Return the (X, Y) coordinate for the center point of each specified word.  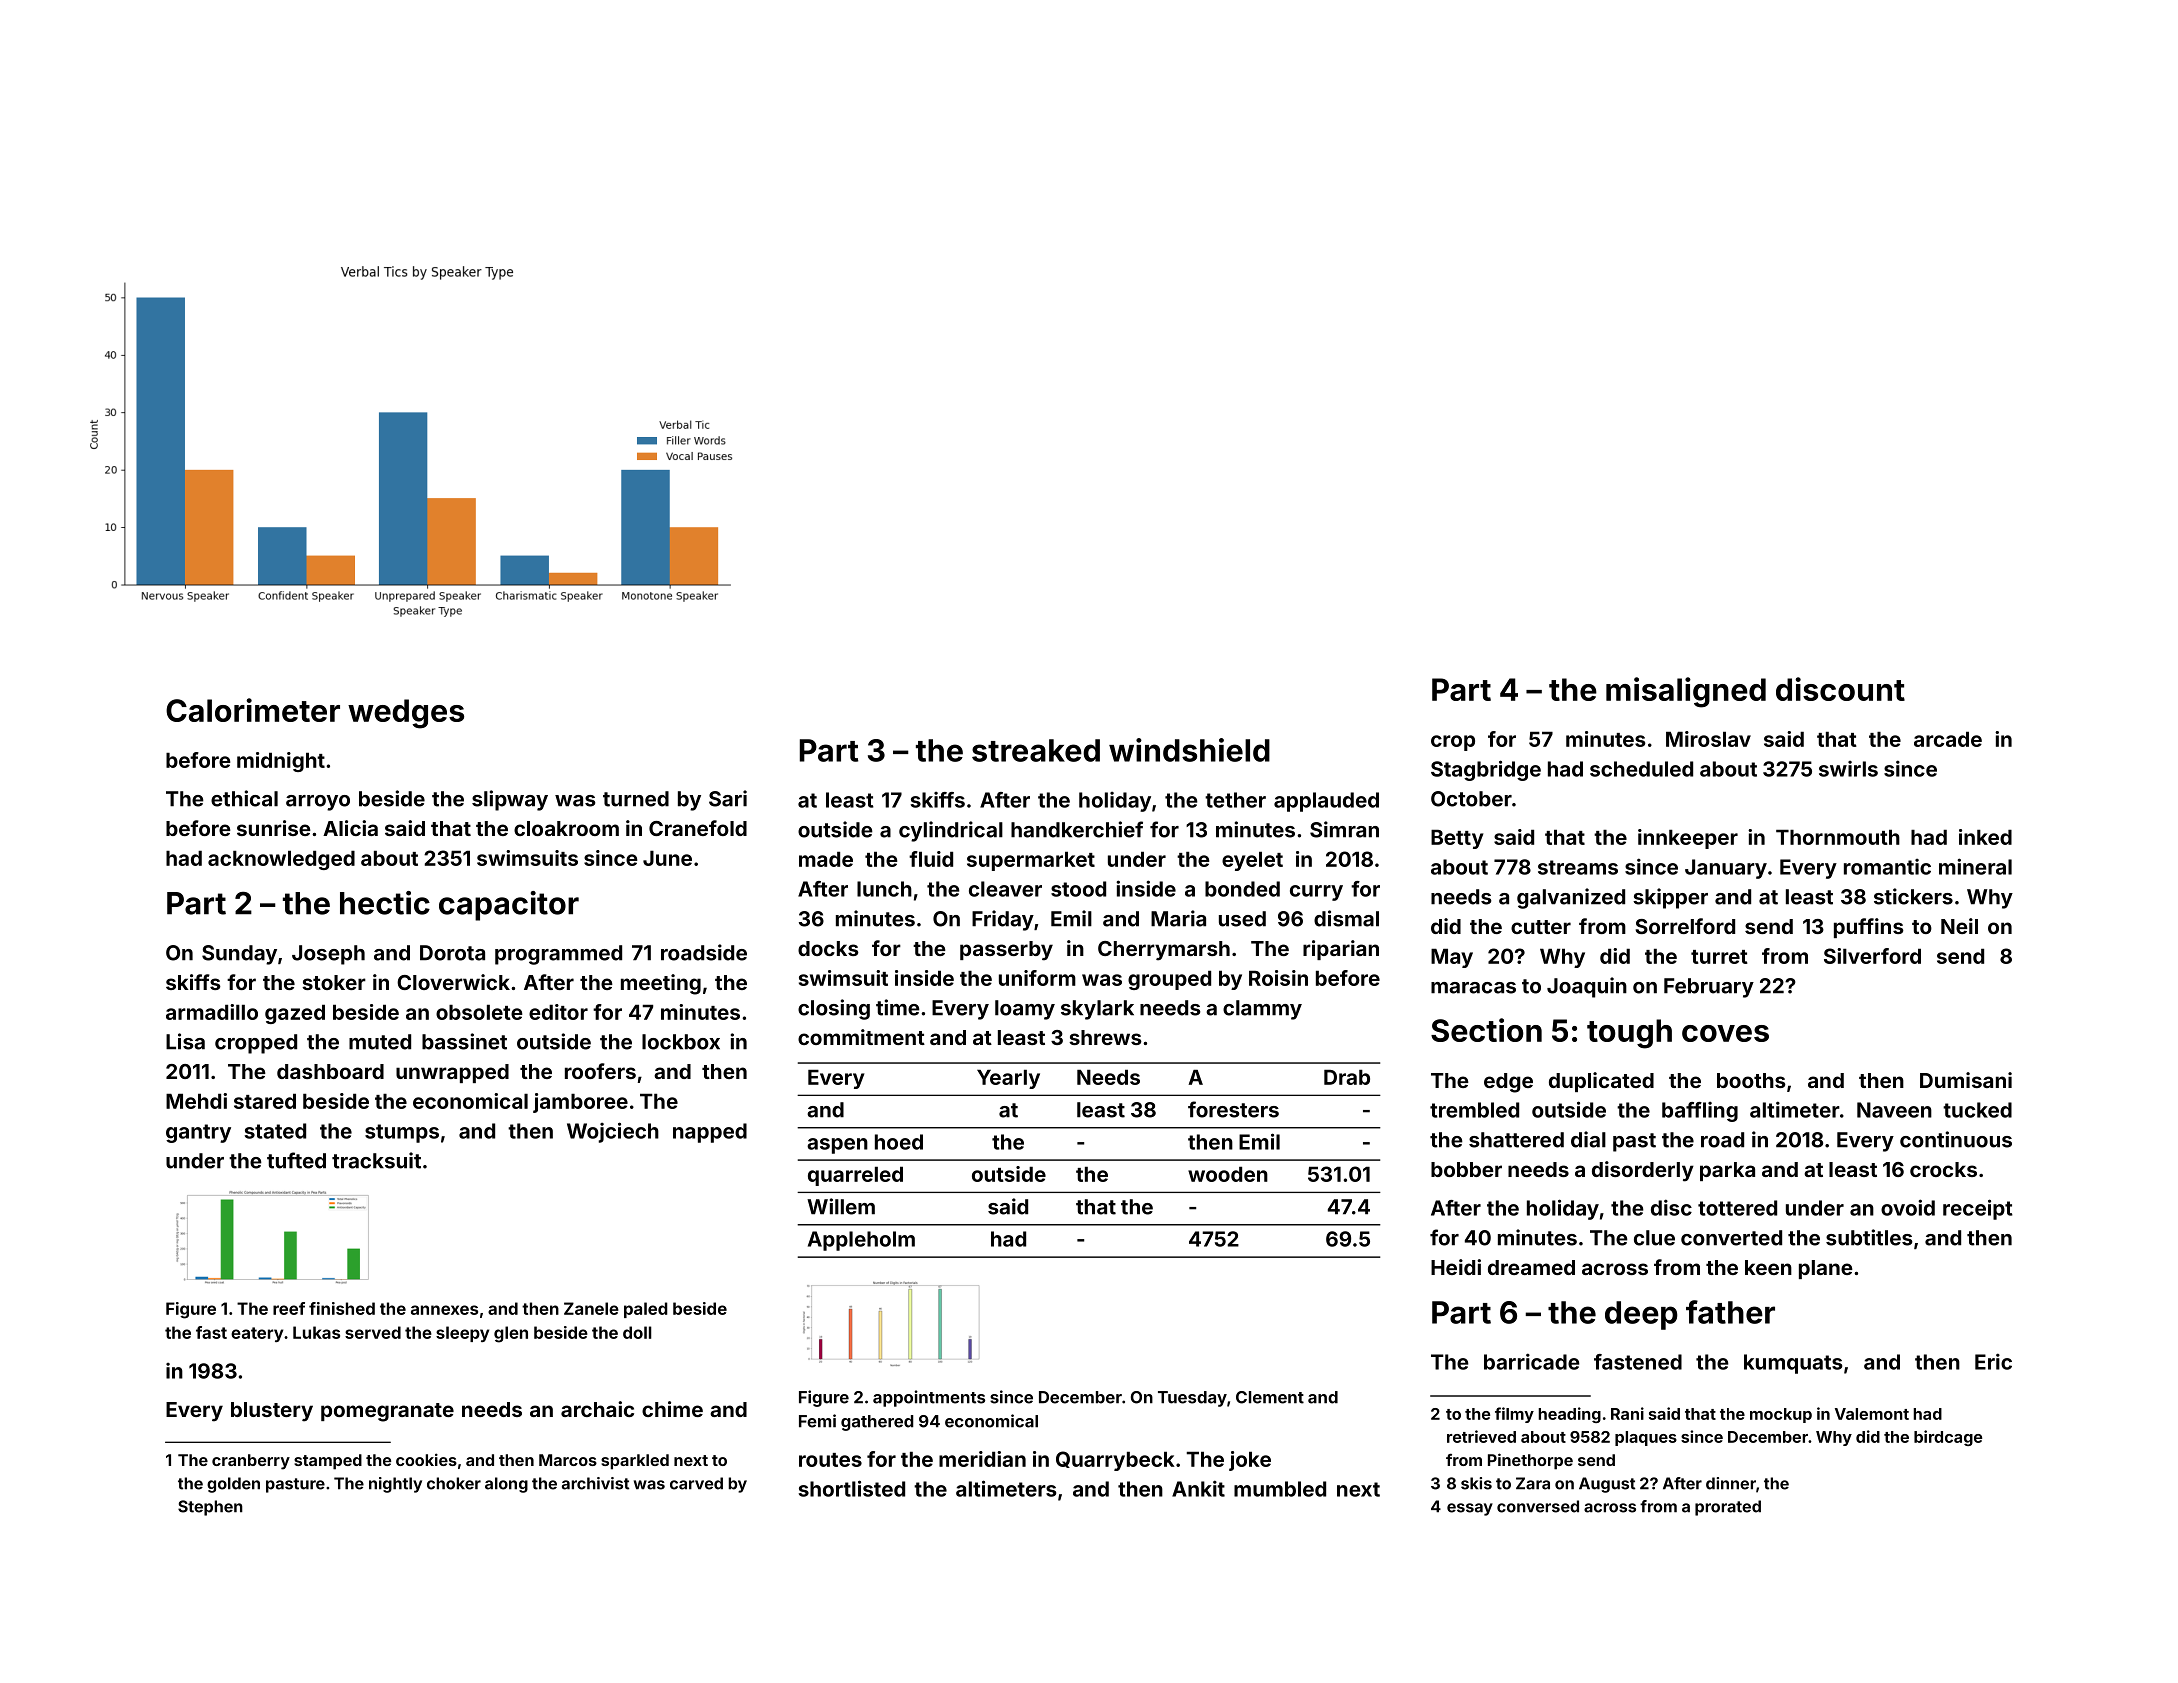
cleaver (1005, 889)
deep (1641, 1315)
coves (1725, 1033)
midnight (281, 762)
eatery (257, 1334)
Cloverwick (453, 982)
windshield (1189, 750)
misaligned (1686, 692)
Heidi (1456, 1267)
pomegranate (387, 1412)
